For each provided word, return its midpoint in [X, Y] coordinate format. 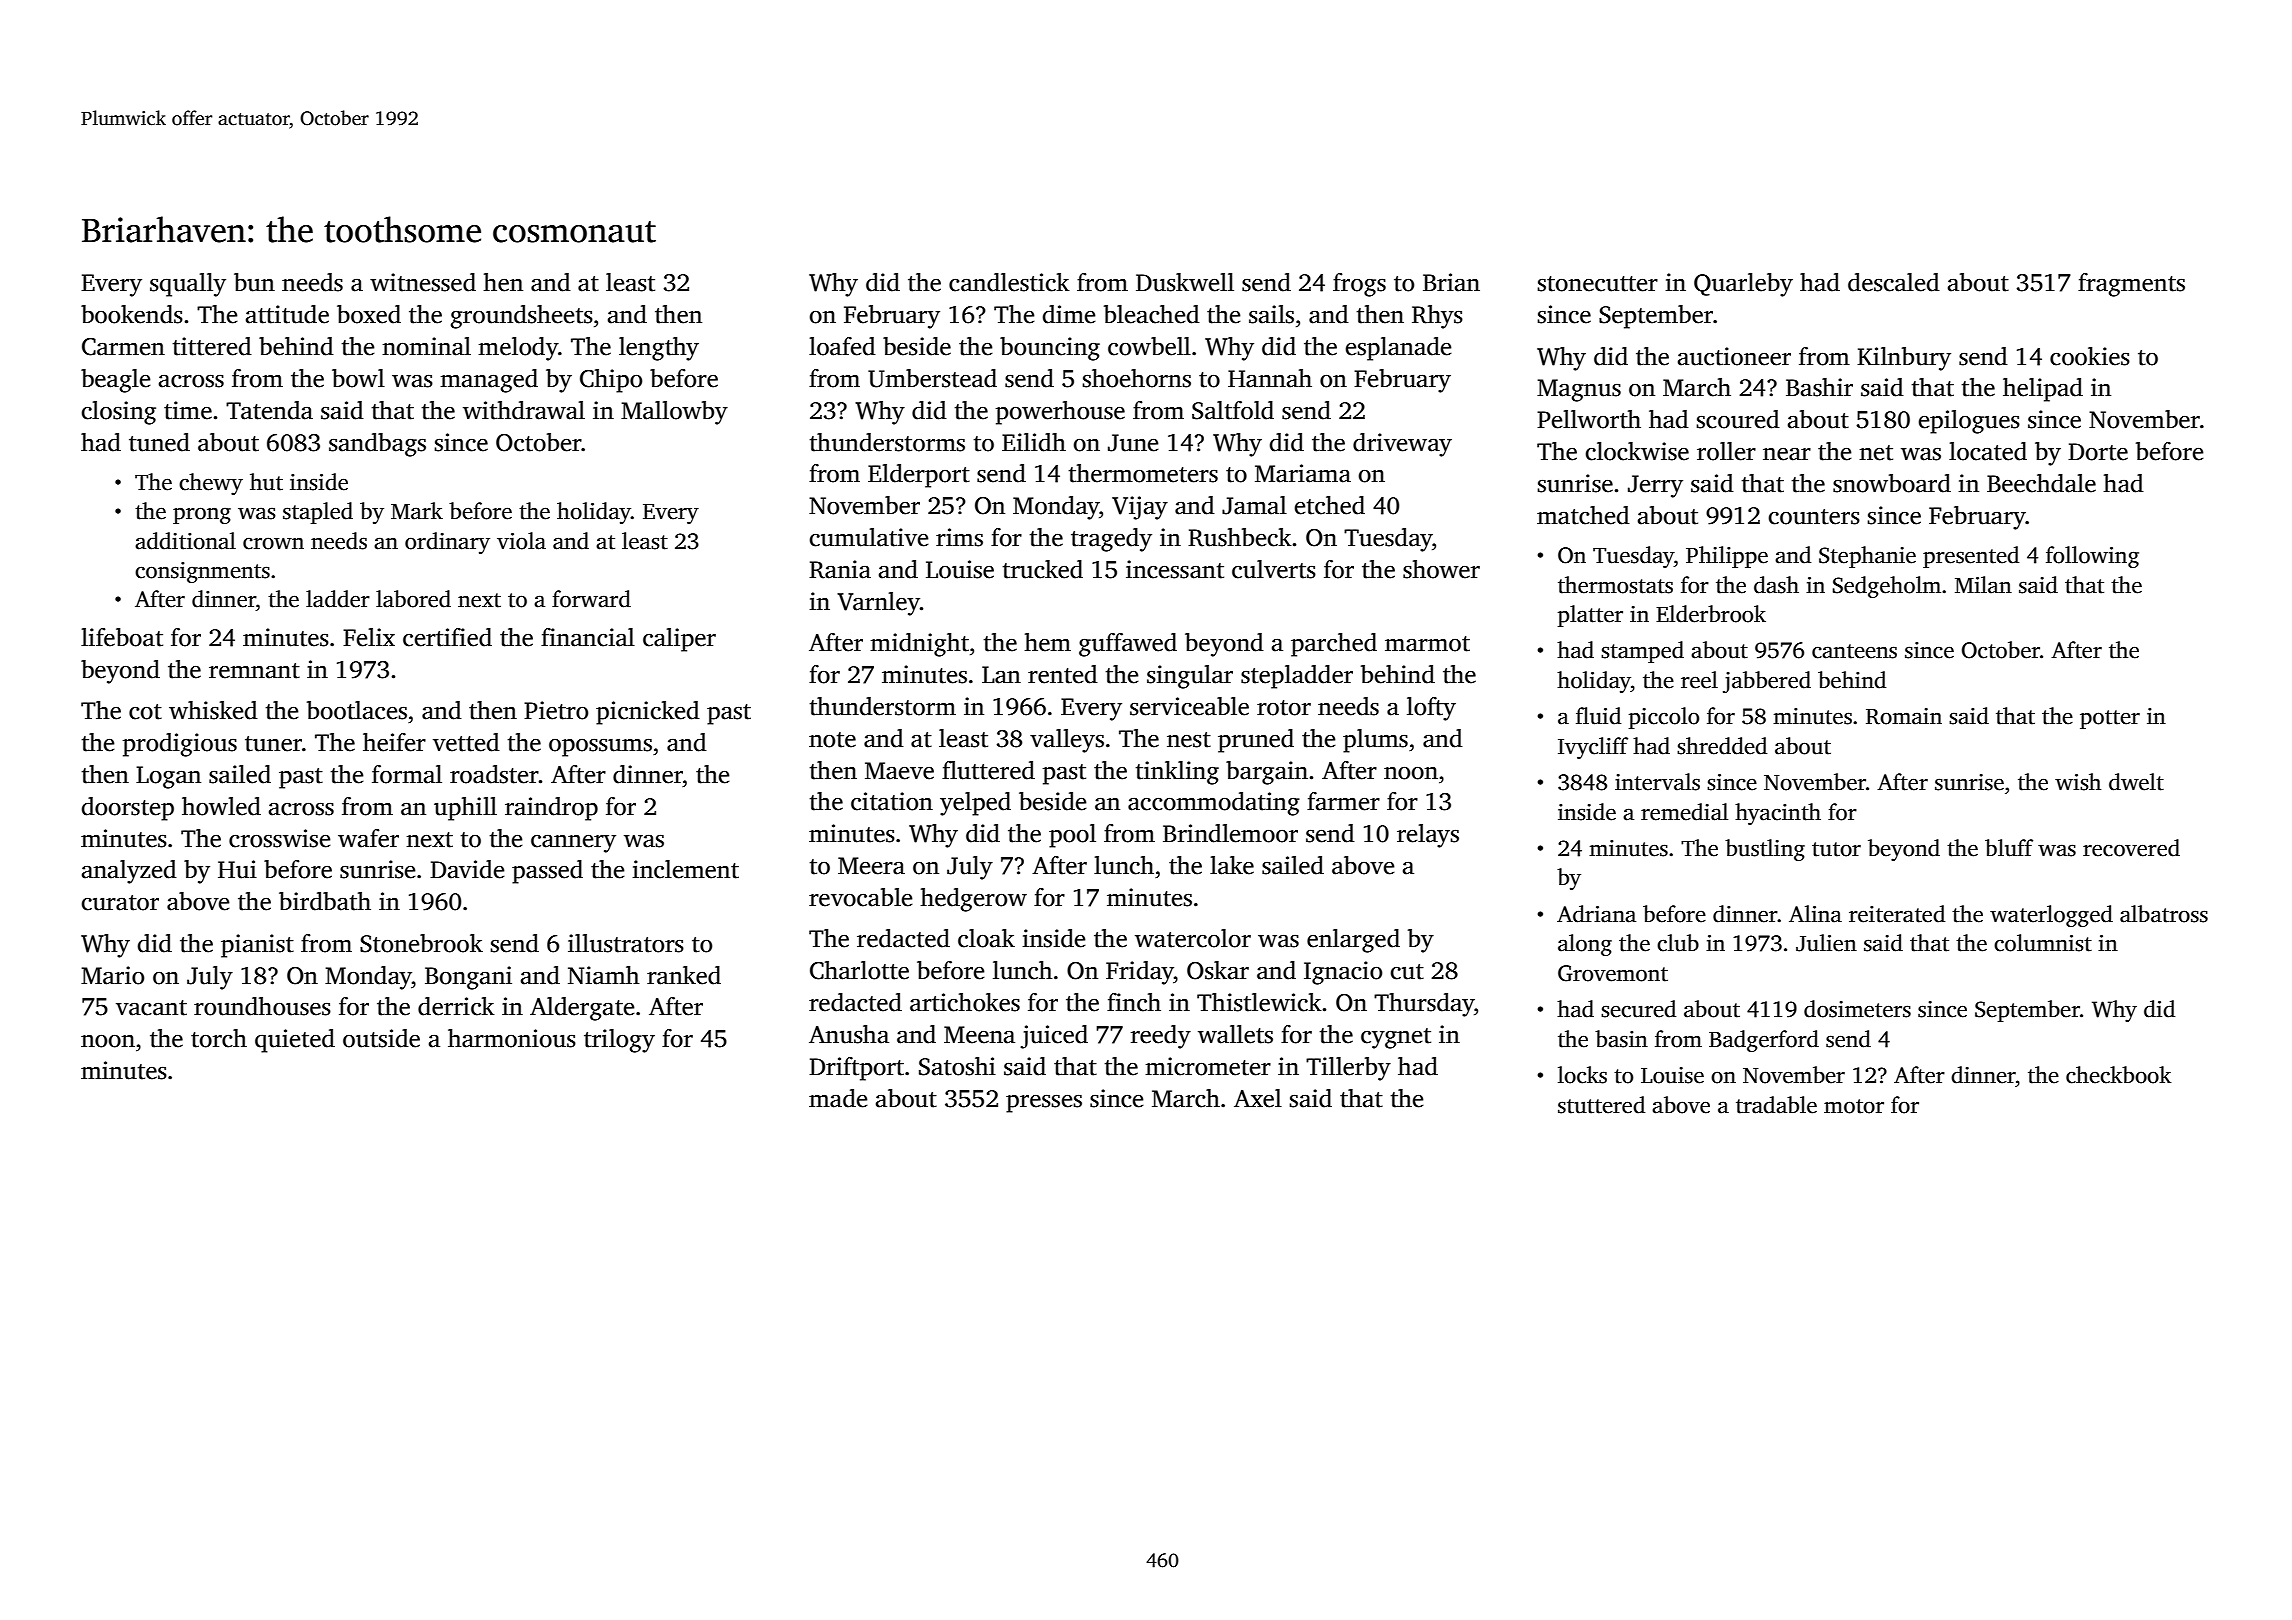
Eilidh [1034, 442]
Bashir [1819, 387]
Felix [369, 637]
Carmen [123, 347]
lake [1232, 865]
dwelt [2136, 782]
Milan [1983, 585]
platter [1590, 616]
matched [1583, 515]
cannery [573, 843]
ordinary [447, 543]
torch [219, 1038]
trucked [1043, 569]
